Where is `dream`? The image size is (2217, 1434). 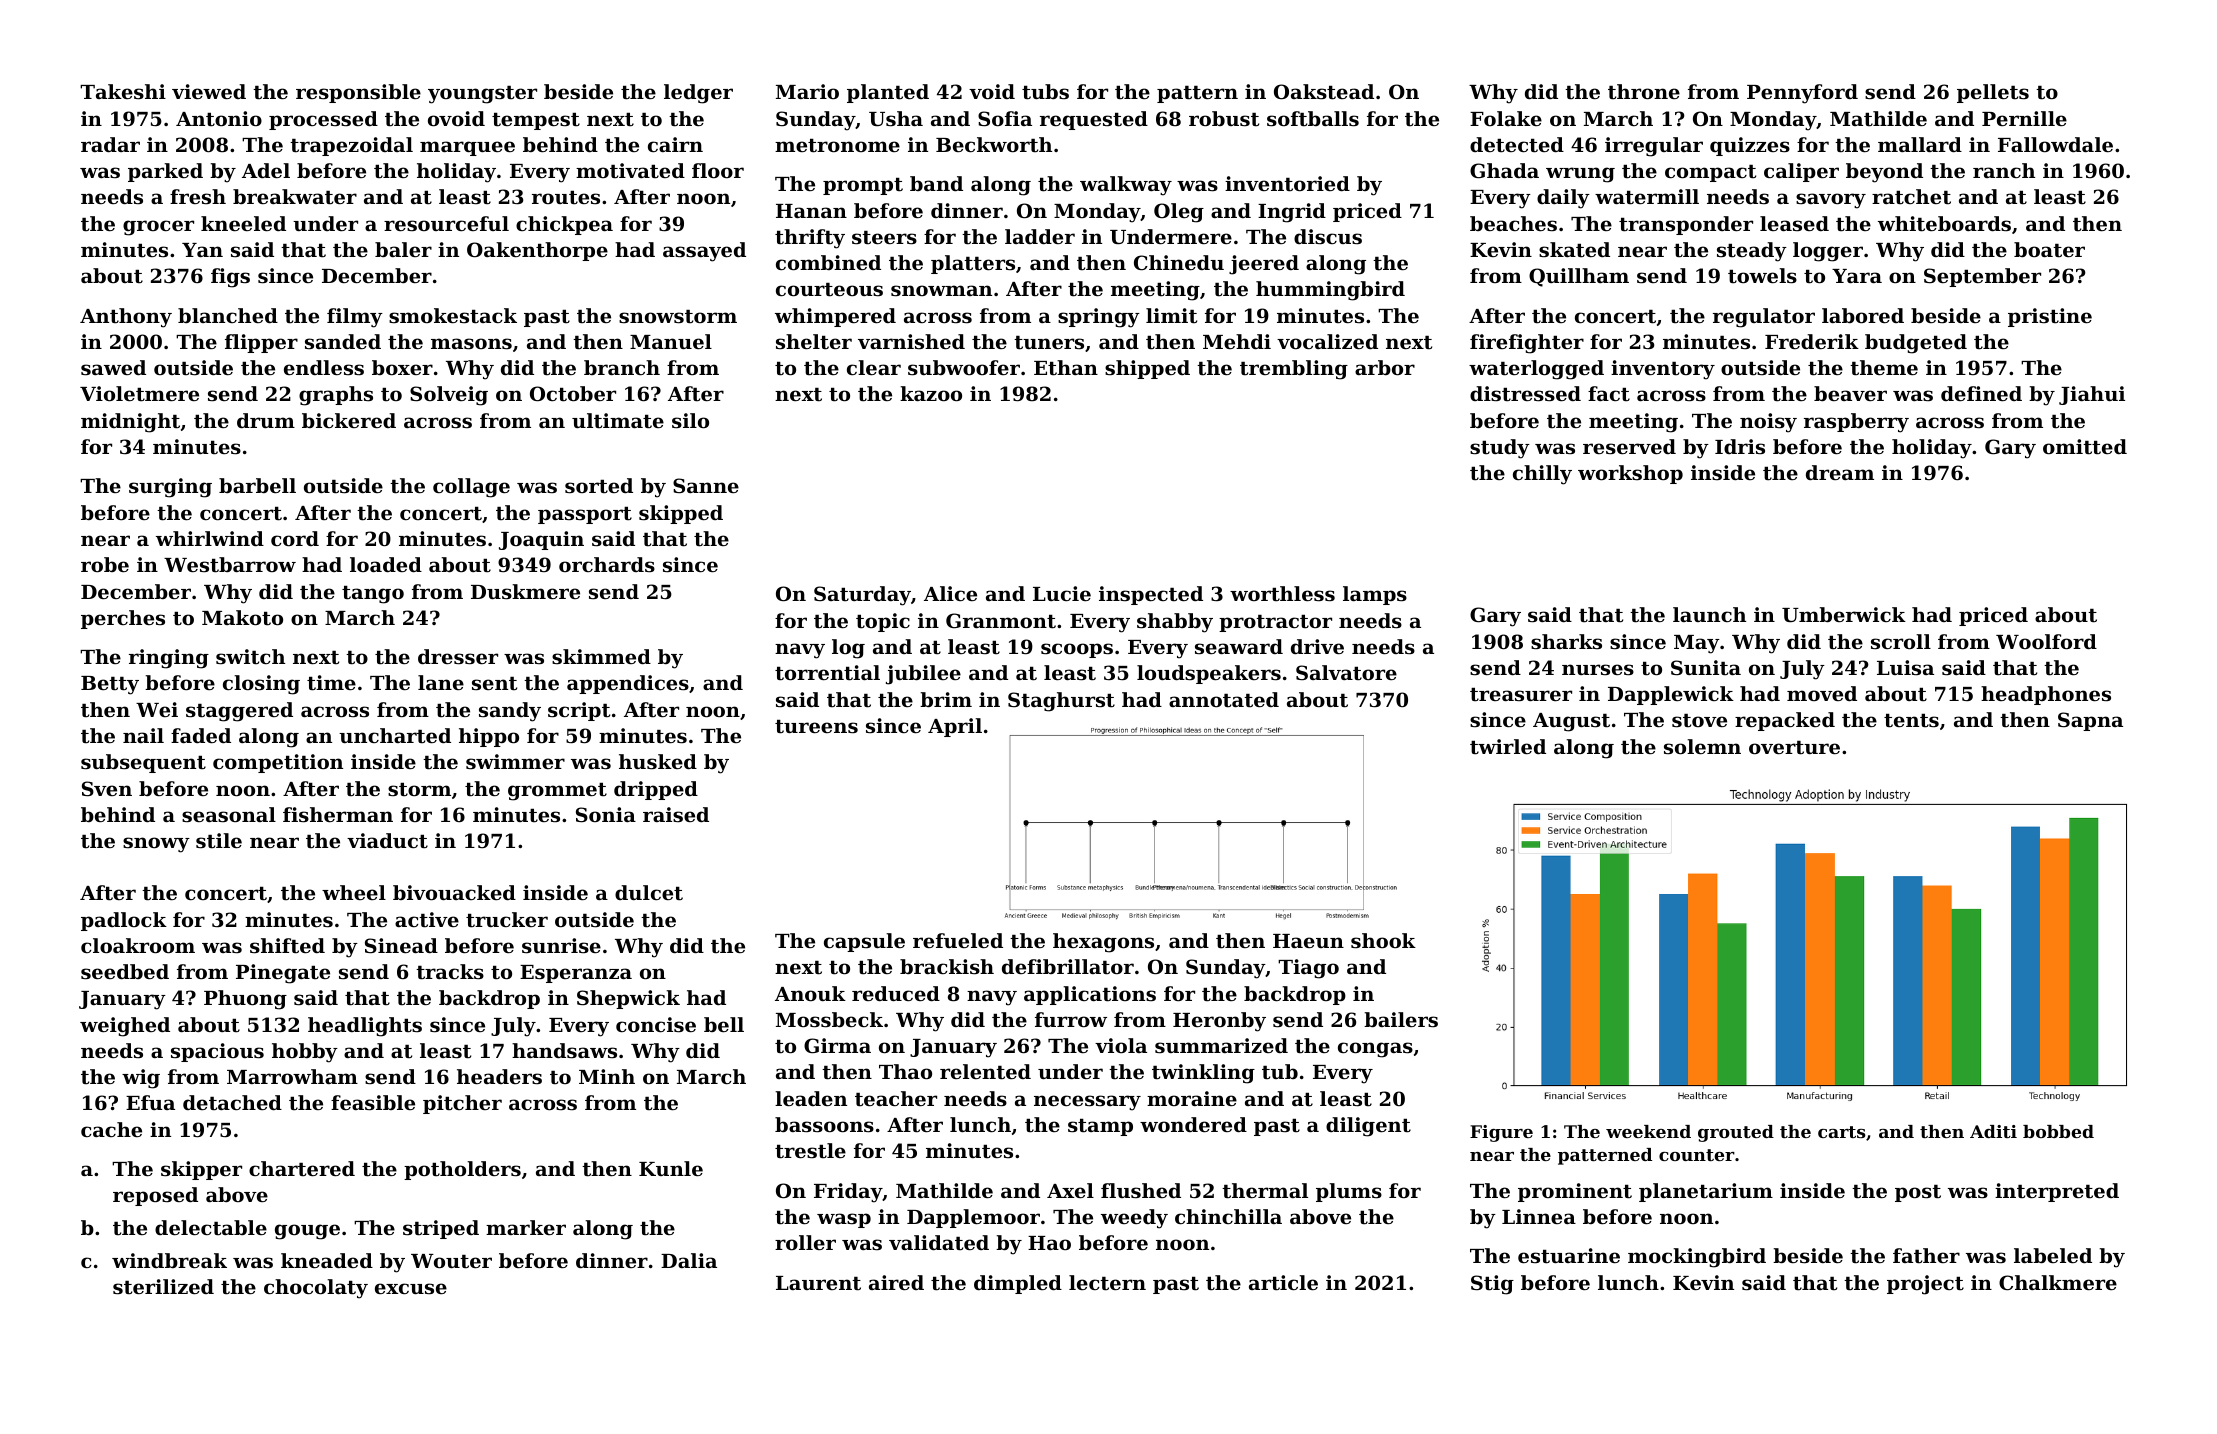 dream is located at coordinates (1840, 472).
